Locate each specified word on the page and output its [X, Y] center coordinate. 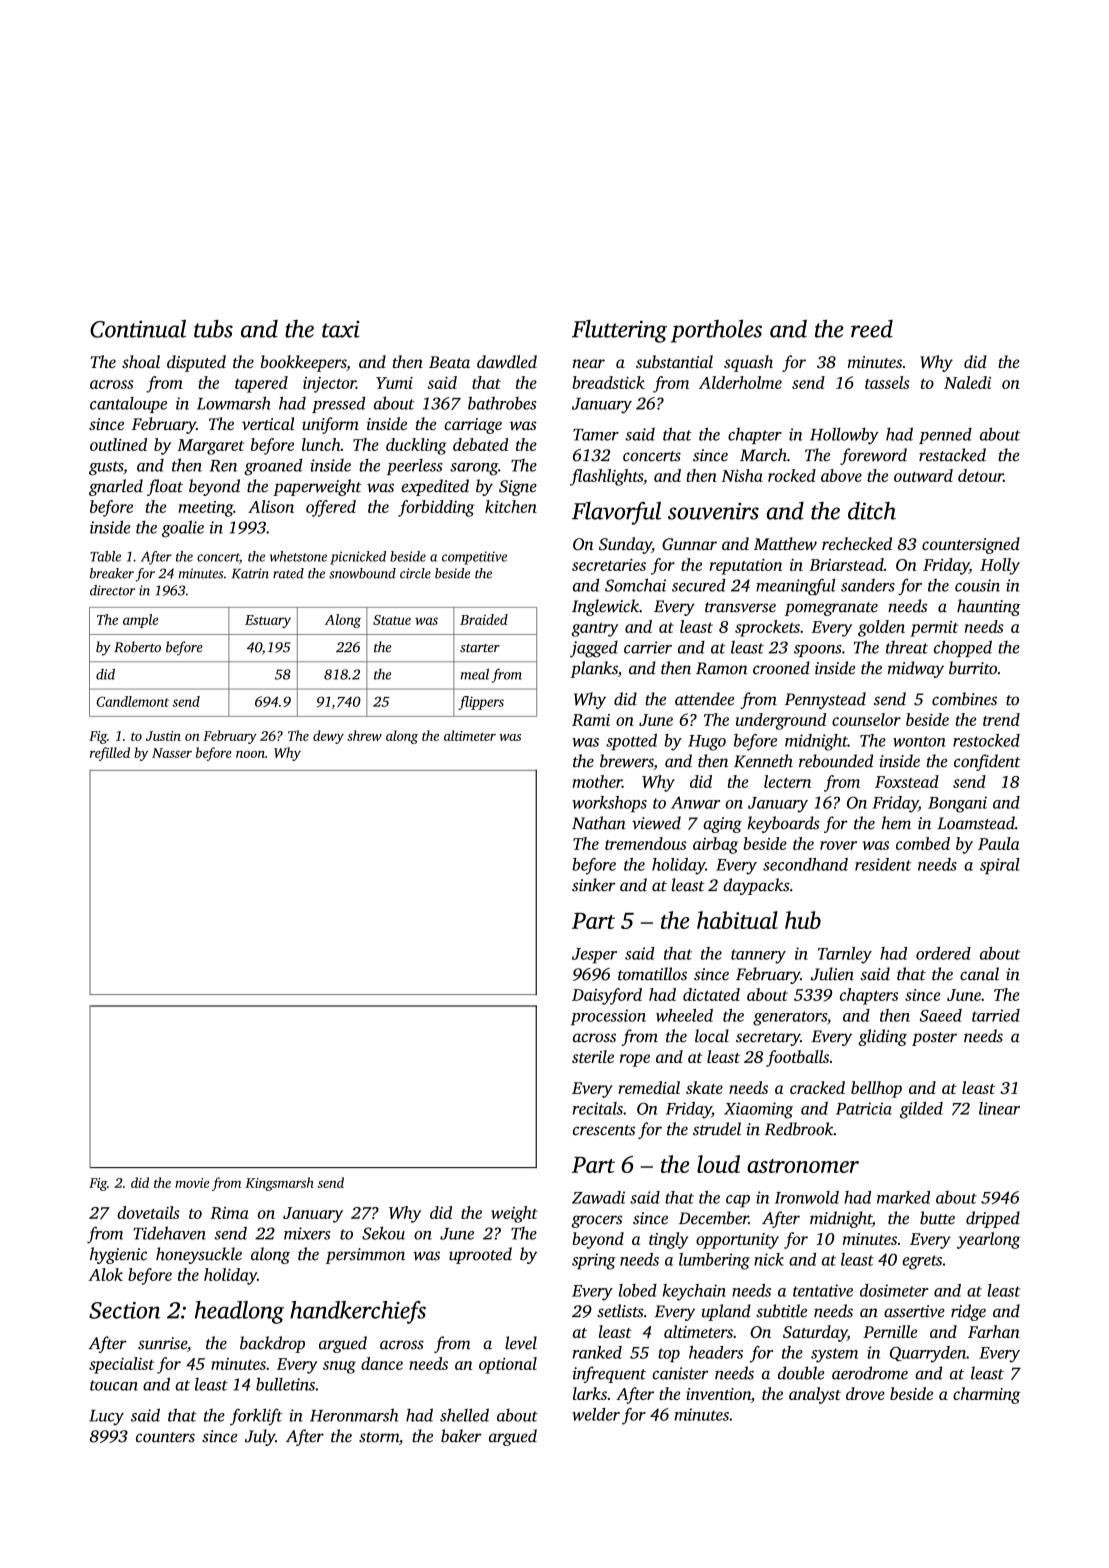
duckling [416, 446]
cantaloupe [128, 405]
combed [923, 843]
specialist [121, 1365]
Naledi [967, 382]
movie [192, 1183]
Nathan [599, 823]
